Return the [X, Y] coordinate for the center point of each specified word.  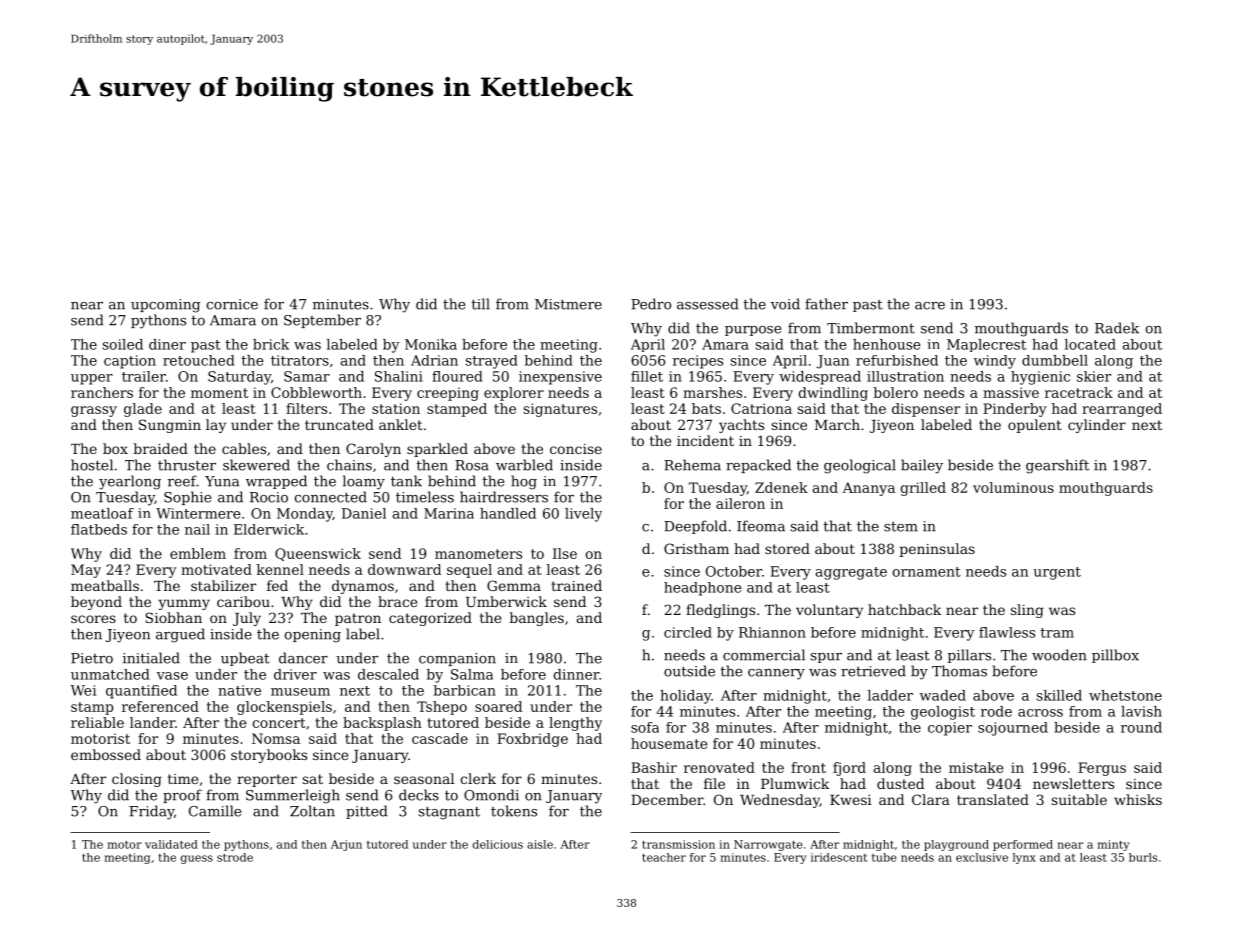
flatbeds [99, 529]
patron [358, 619]
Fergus [1102, 769]
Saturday [239, 378]
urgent [1057, 573]
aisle [540, 844]
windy [995, 362]
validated [171, 844]
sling [1027, 611]
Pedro [651, 304]
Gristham [696, 548]
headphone [703, 589]
